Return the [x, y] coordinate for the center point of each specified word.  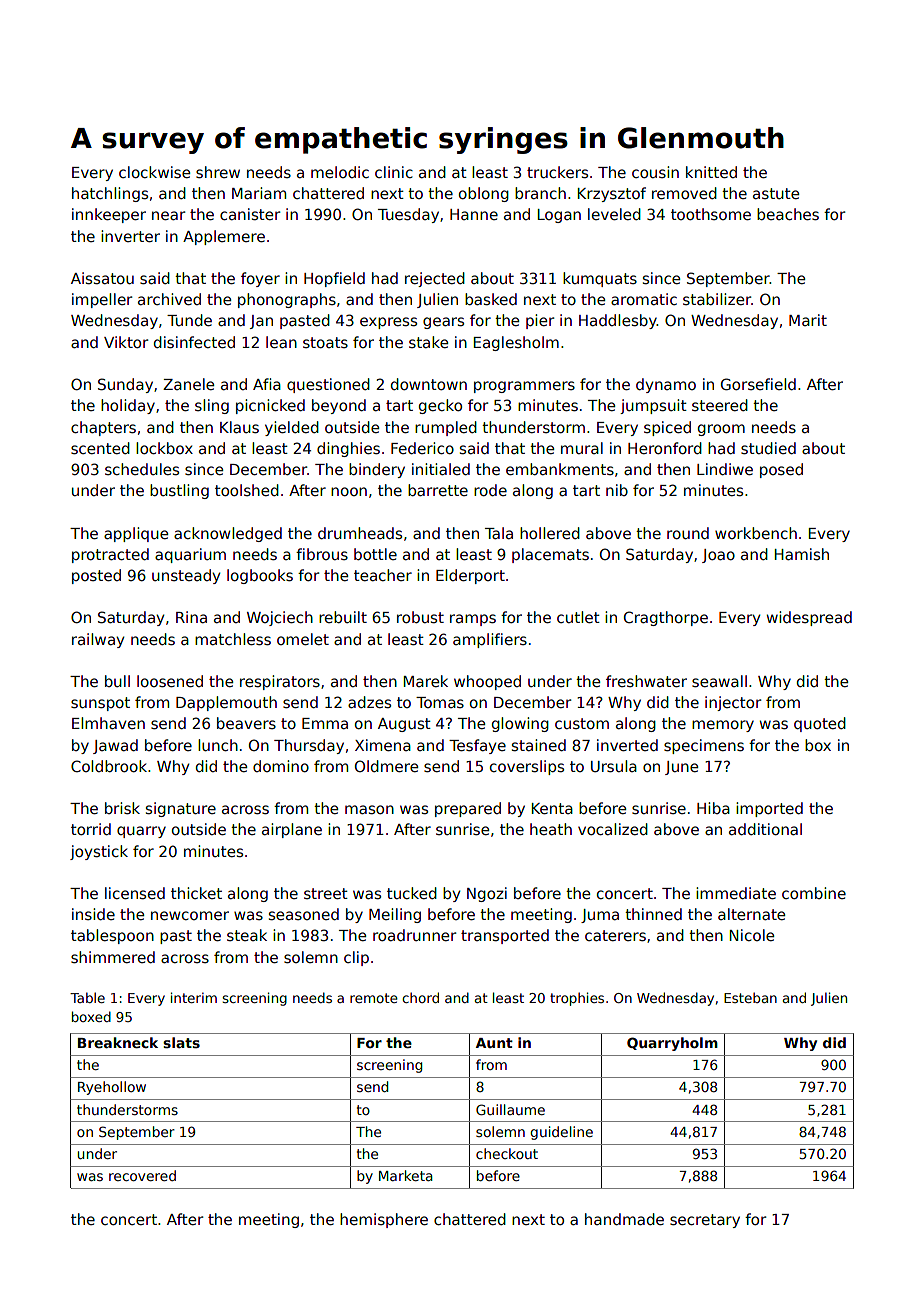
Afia [267, 384]
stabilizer [717, 299]
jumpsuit [653, 406]
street [326, 893]
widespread [809, 618]
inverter [130, 236]
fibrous [322, 554]
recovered [142, 1175]
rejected [435, 279]
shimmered [113, 957]
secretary [705, 1221]
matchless [233, 639]
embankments [560, 469]
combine [814, 893]
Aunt [494, 1043]
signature [181, 809]
